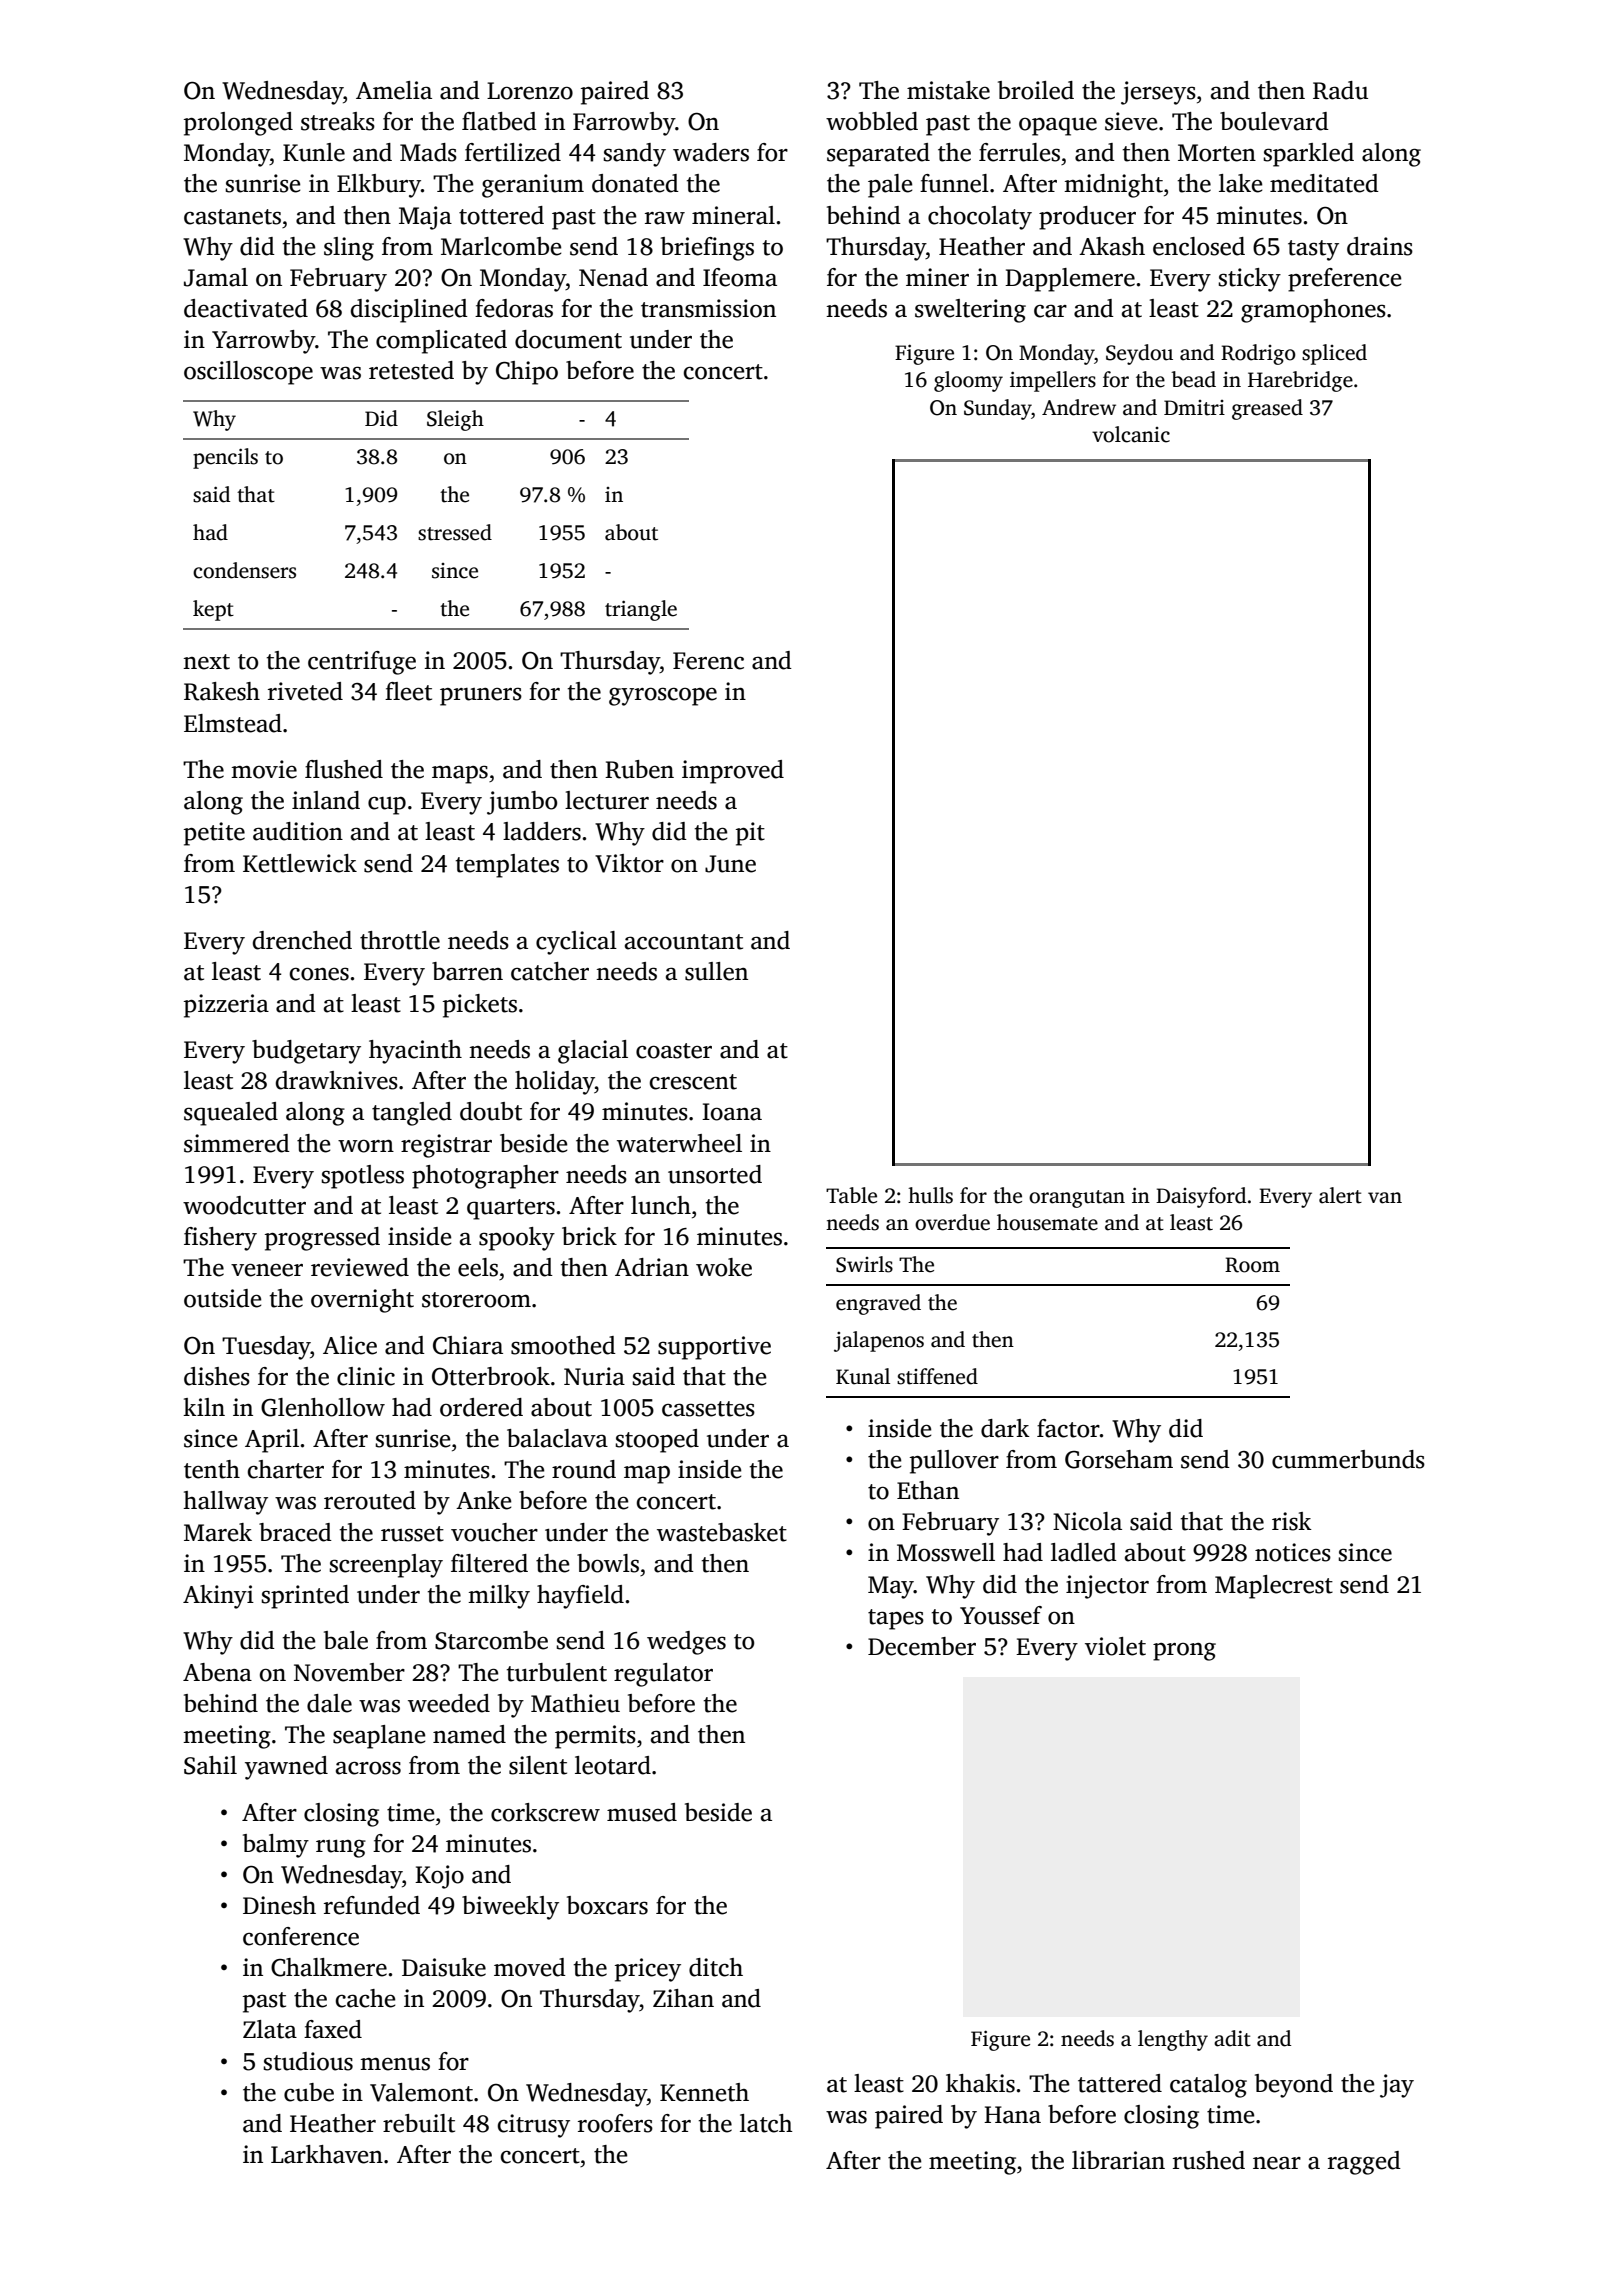 This screenshot has height=2292, width=1620. Describe the element at coordinates (1087, 218) in the screenshot. I see `producer` at that location.
